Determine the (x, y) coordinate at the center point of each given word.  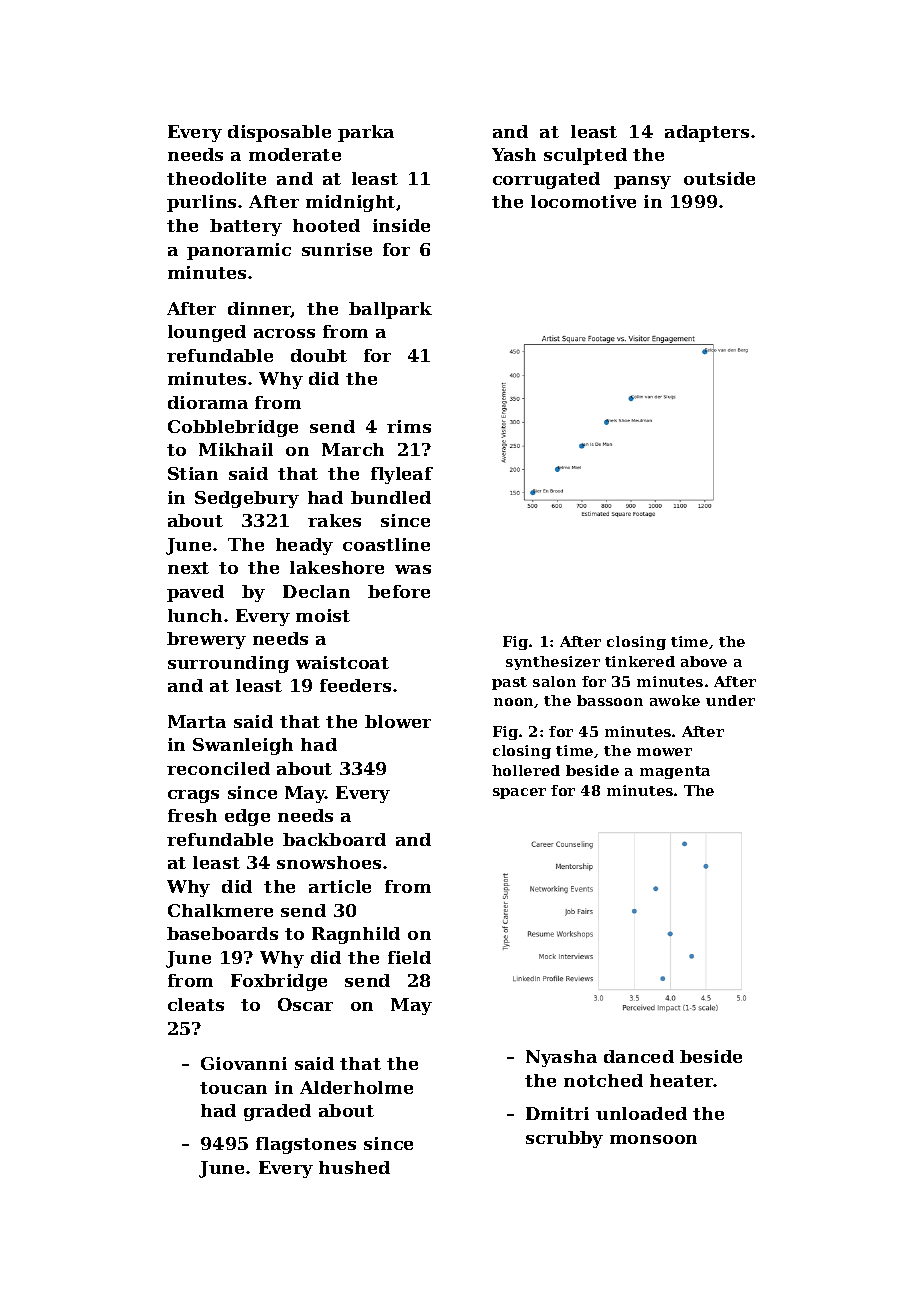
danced (639, 1056)
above (704, 661)
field (409, 957)
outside (719, 178)
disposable (279, 133)
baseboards (222, 933)
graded (277, 1112)
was (413, 569)
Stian (193, 473)
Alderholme (356, 1087)
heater (682, 1080)
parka (366, 133)
